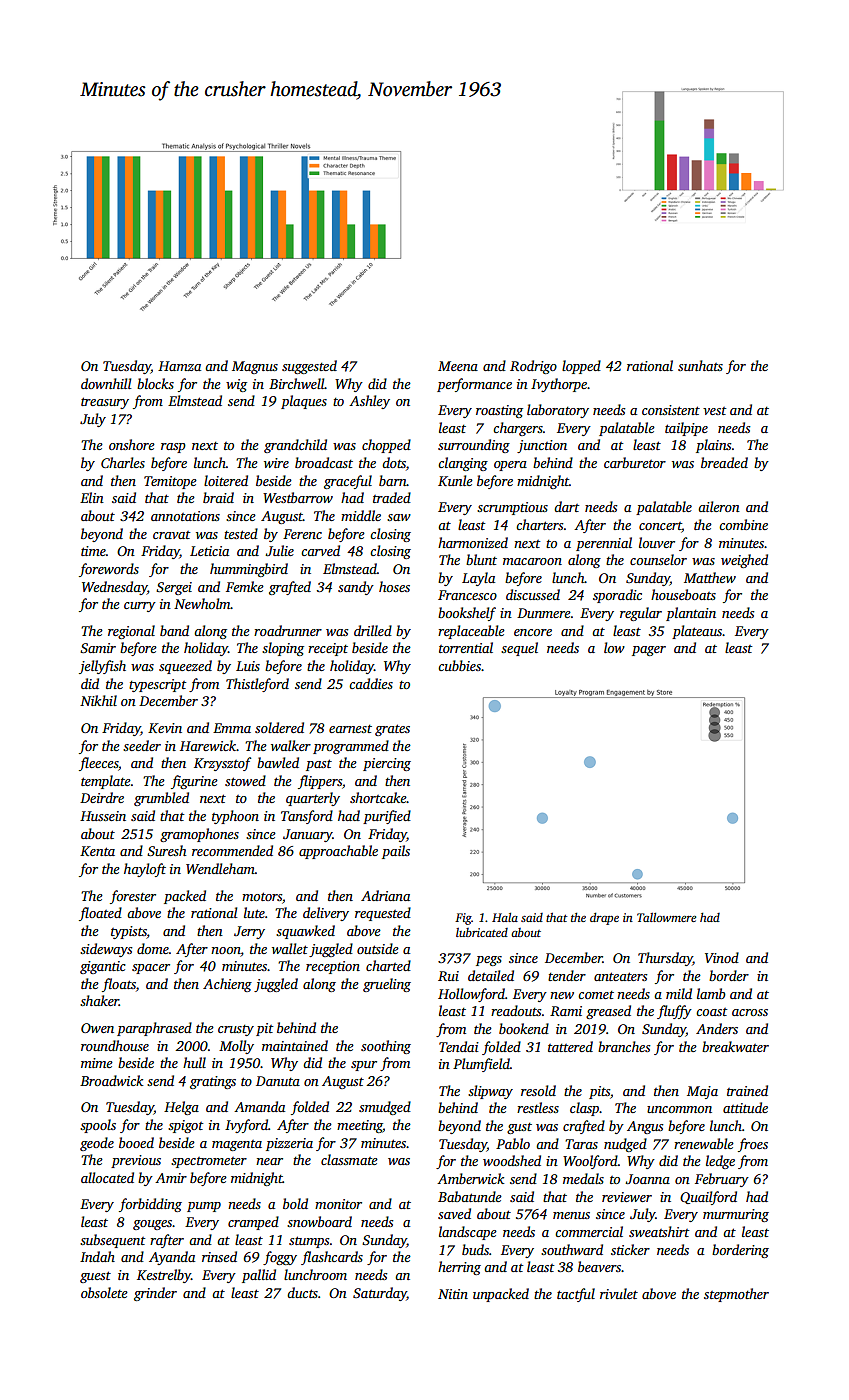 The image size is (849, 1400). I want to click on tested, so click(241, 533).
